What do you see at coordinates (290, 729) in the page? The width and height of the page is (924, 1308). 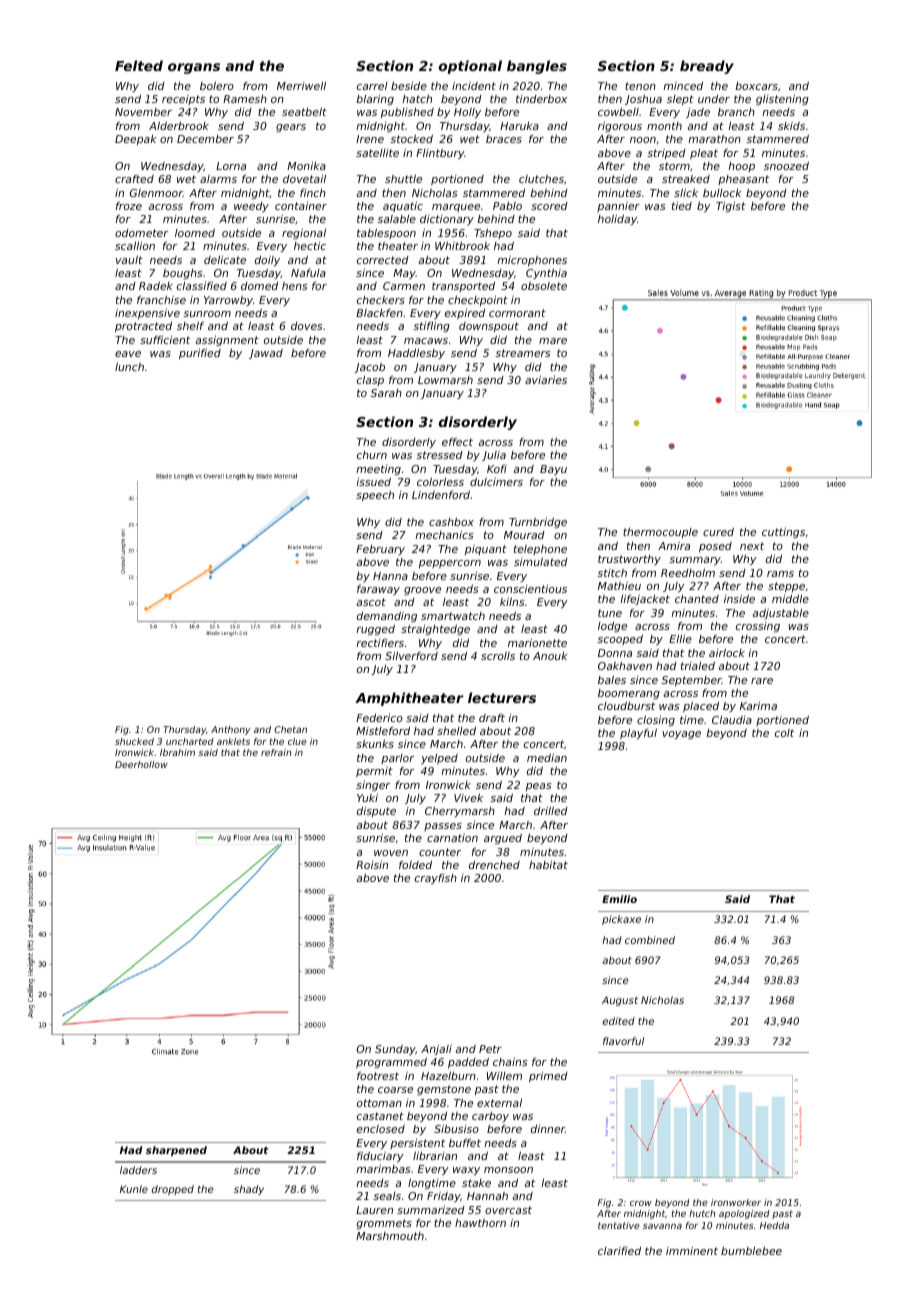 I see `Chetan` at bounding box center [290, 729].
